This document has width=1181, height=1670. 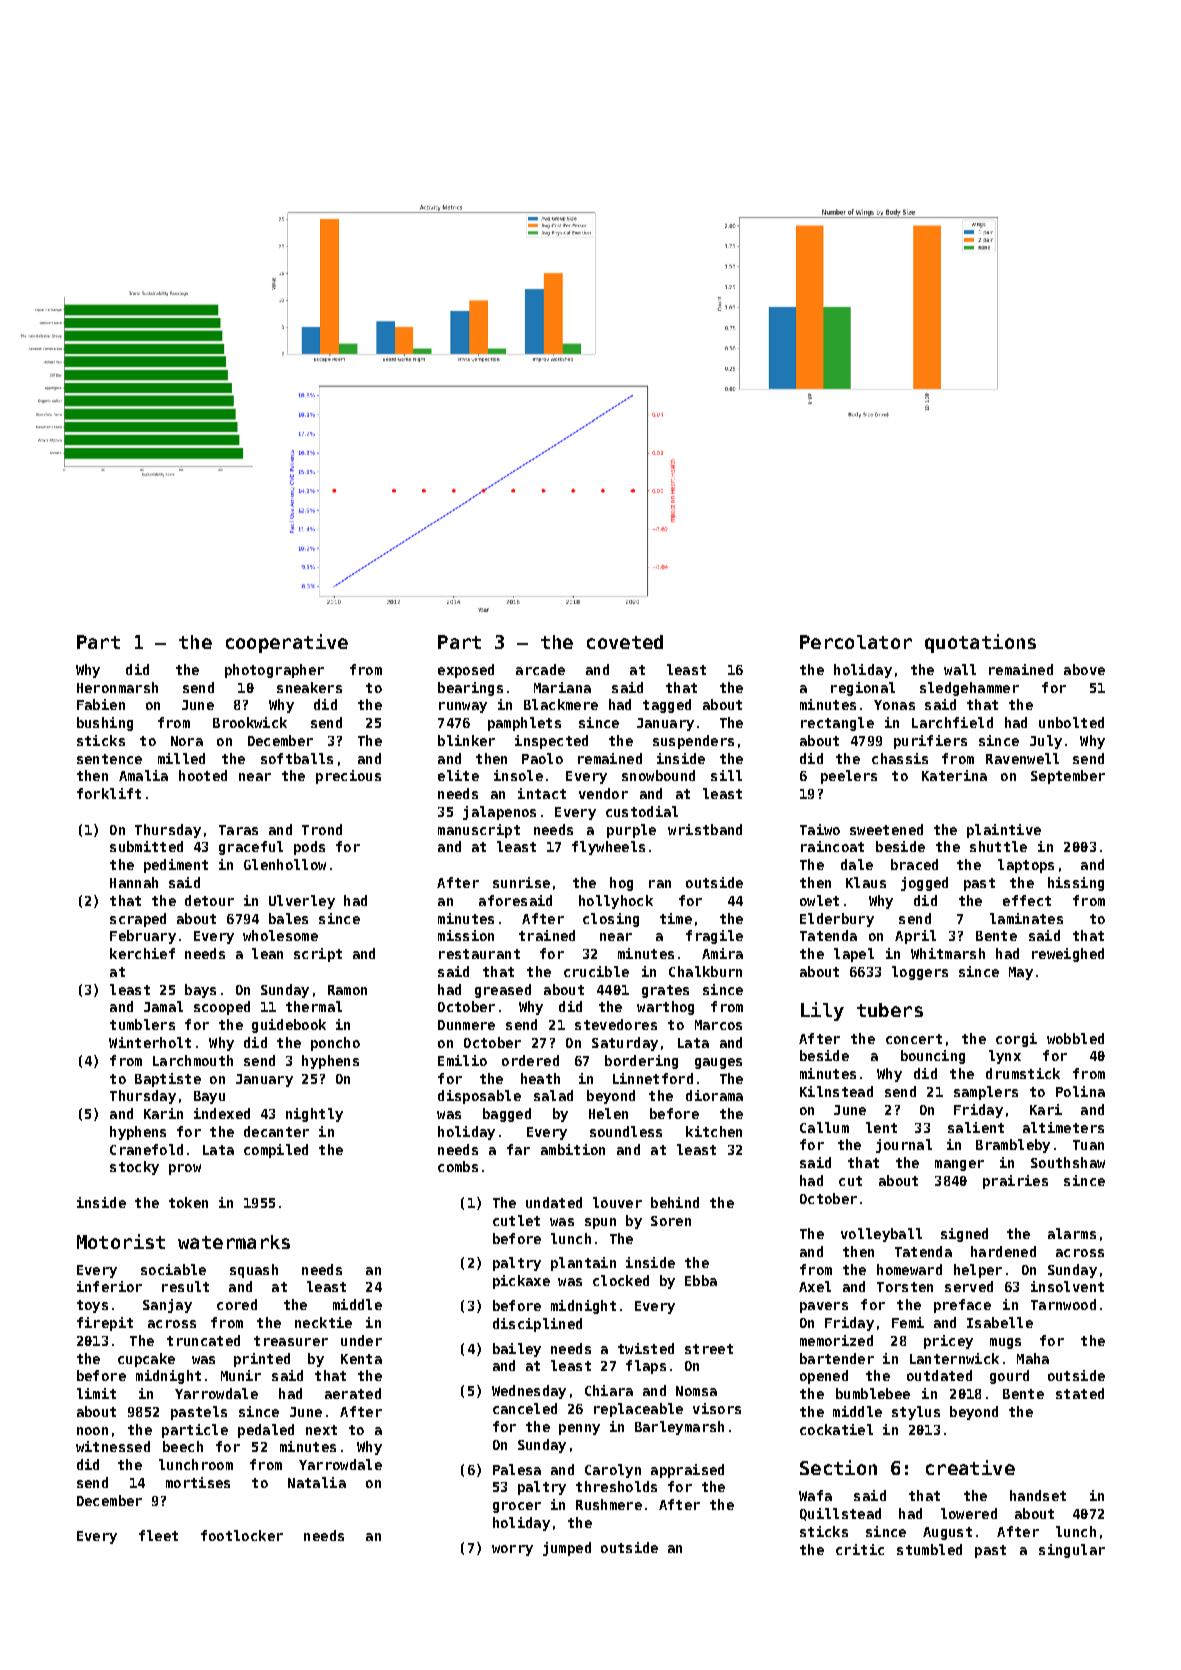 What do you see at coordinates (335, 1044) in the document?
I see `poncho` at bounding box center [335, 1044].
